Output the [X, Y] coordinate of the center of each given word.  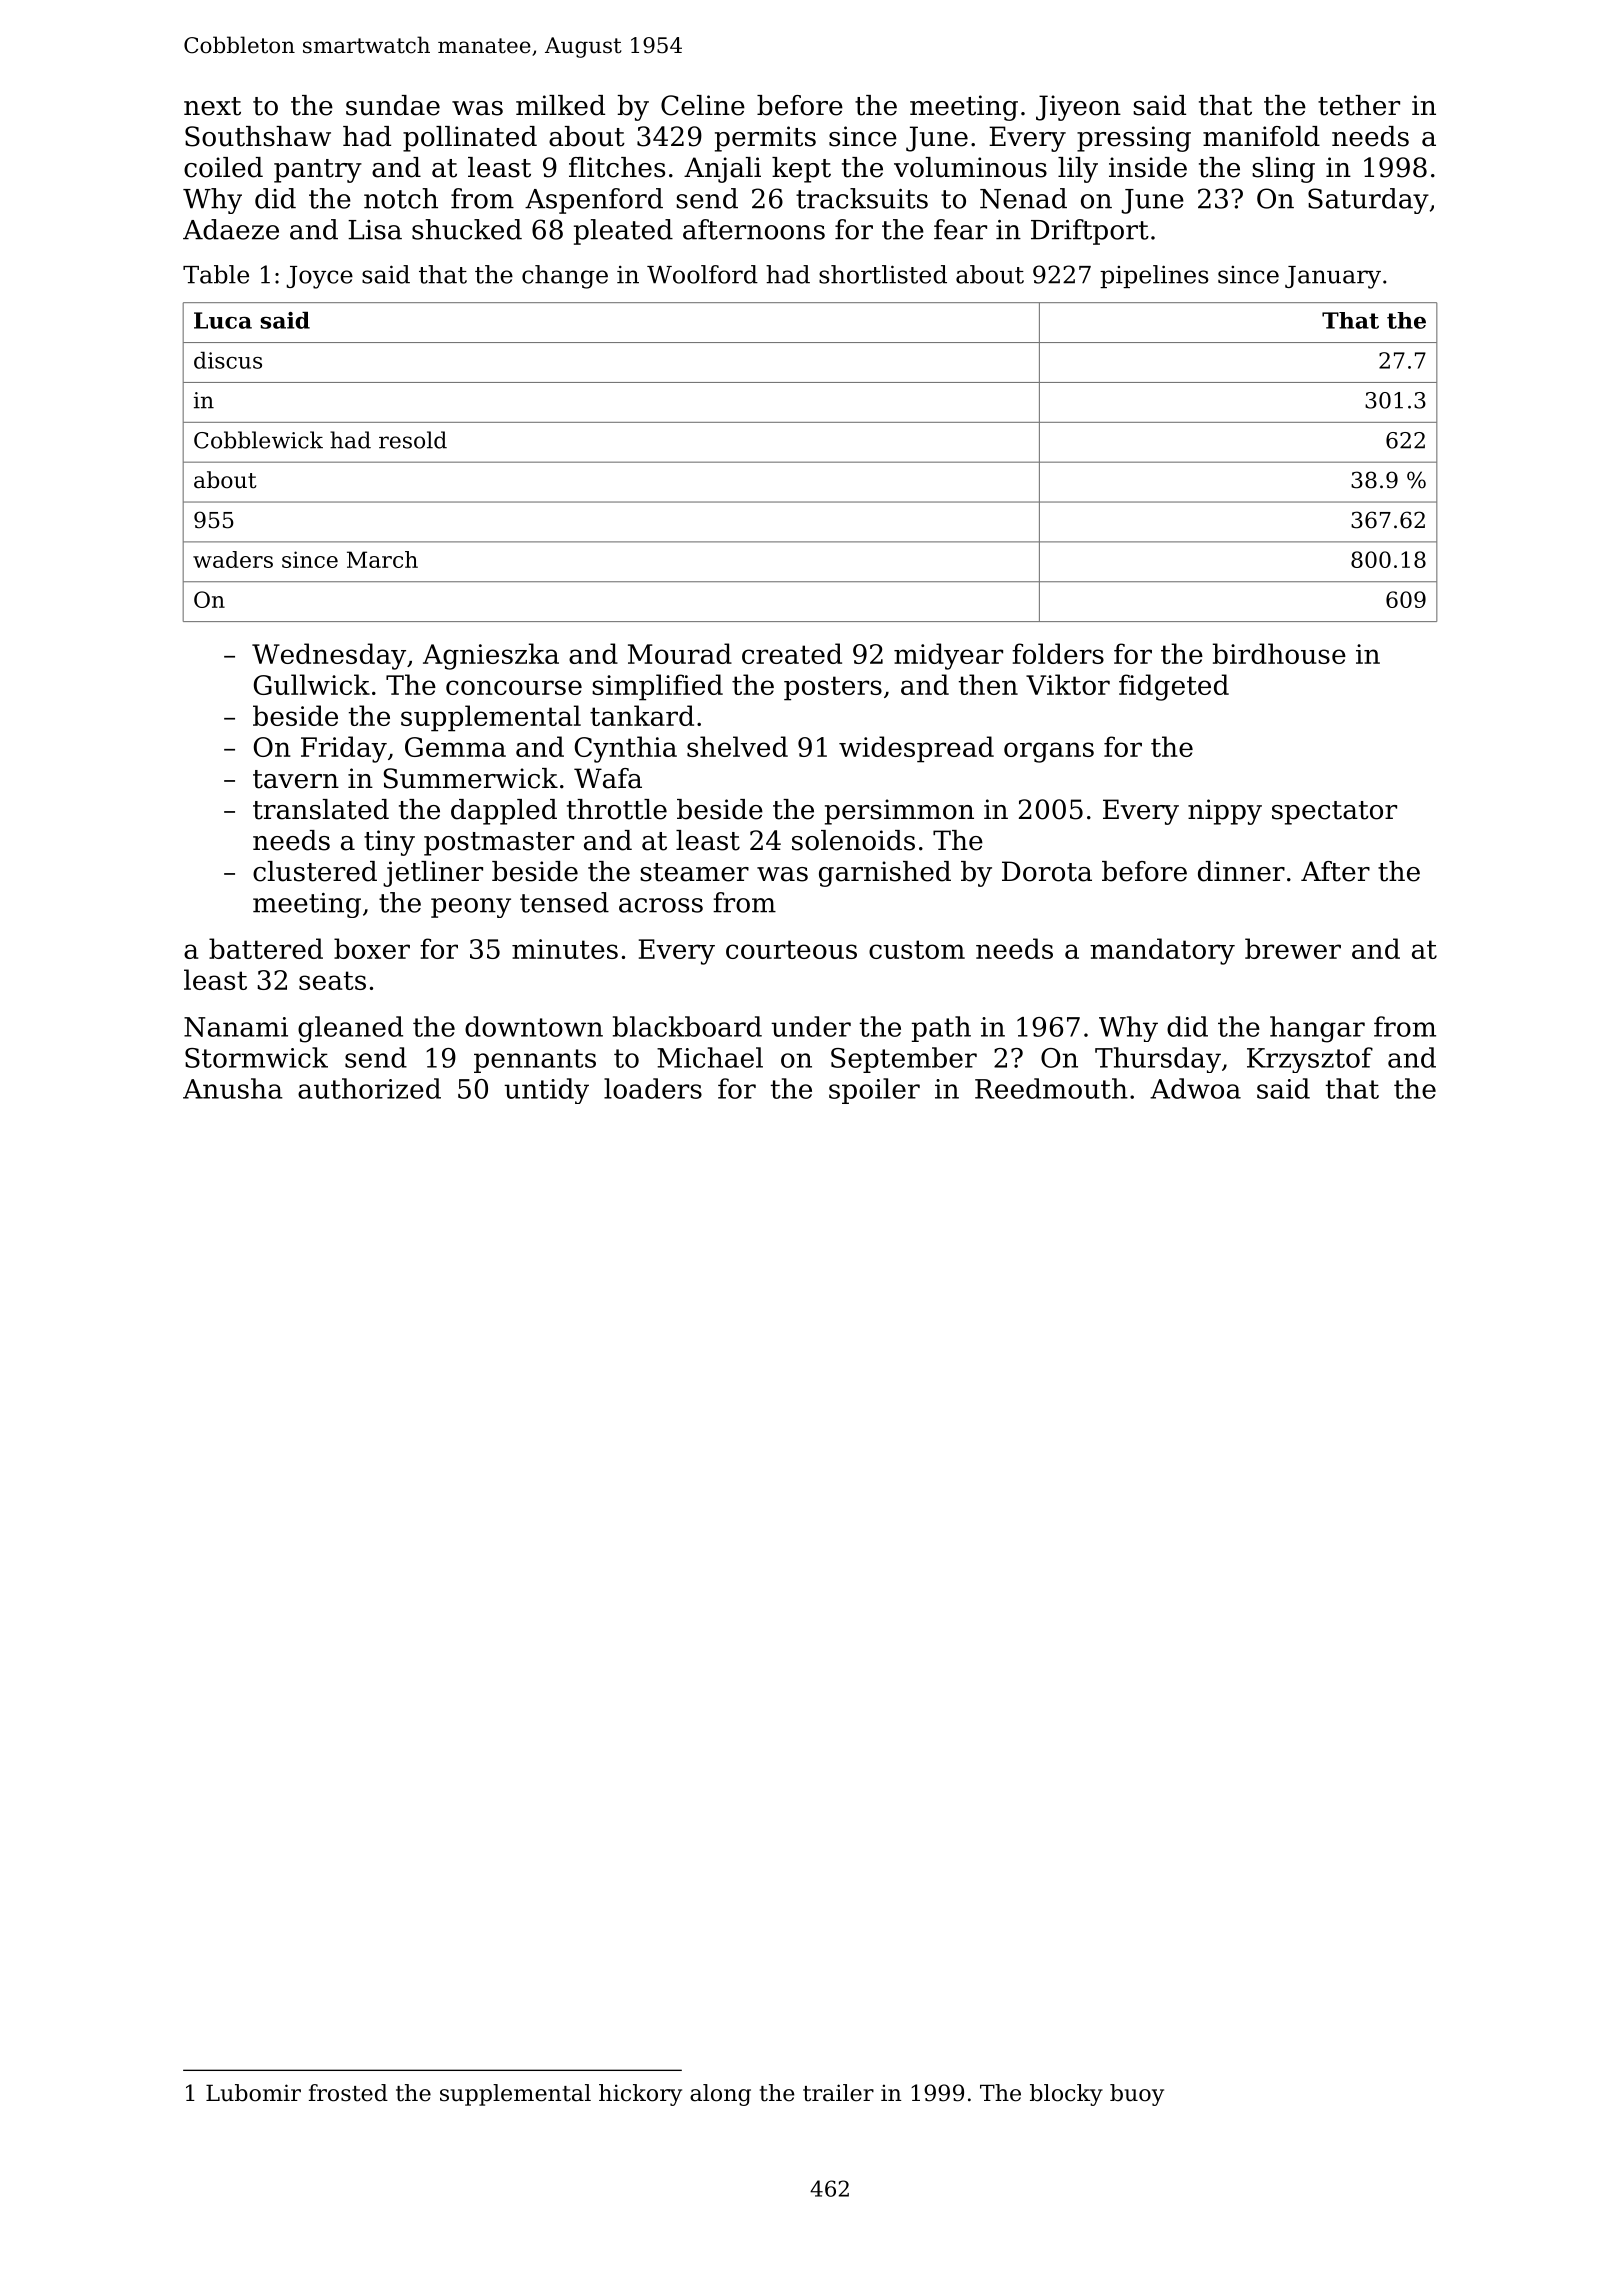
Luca [223, 320]
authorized [369, 1088]
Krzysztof [1310, 1060]
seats [332, 980]
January [1333, 277]
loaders [653, 1088]
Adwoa [1195, 1088]
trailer [838, 2093]
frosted [348, 2093]
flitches [617, 167]
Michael [710, 1057]
